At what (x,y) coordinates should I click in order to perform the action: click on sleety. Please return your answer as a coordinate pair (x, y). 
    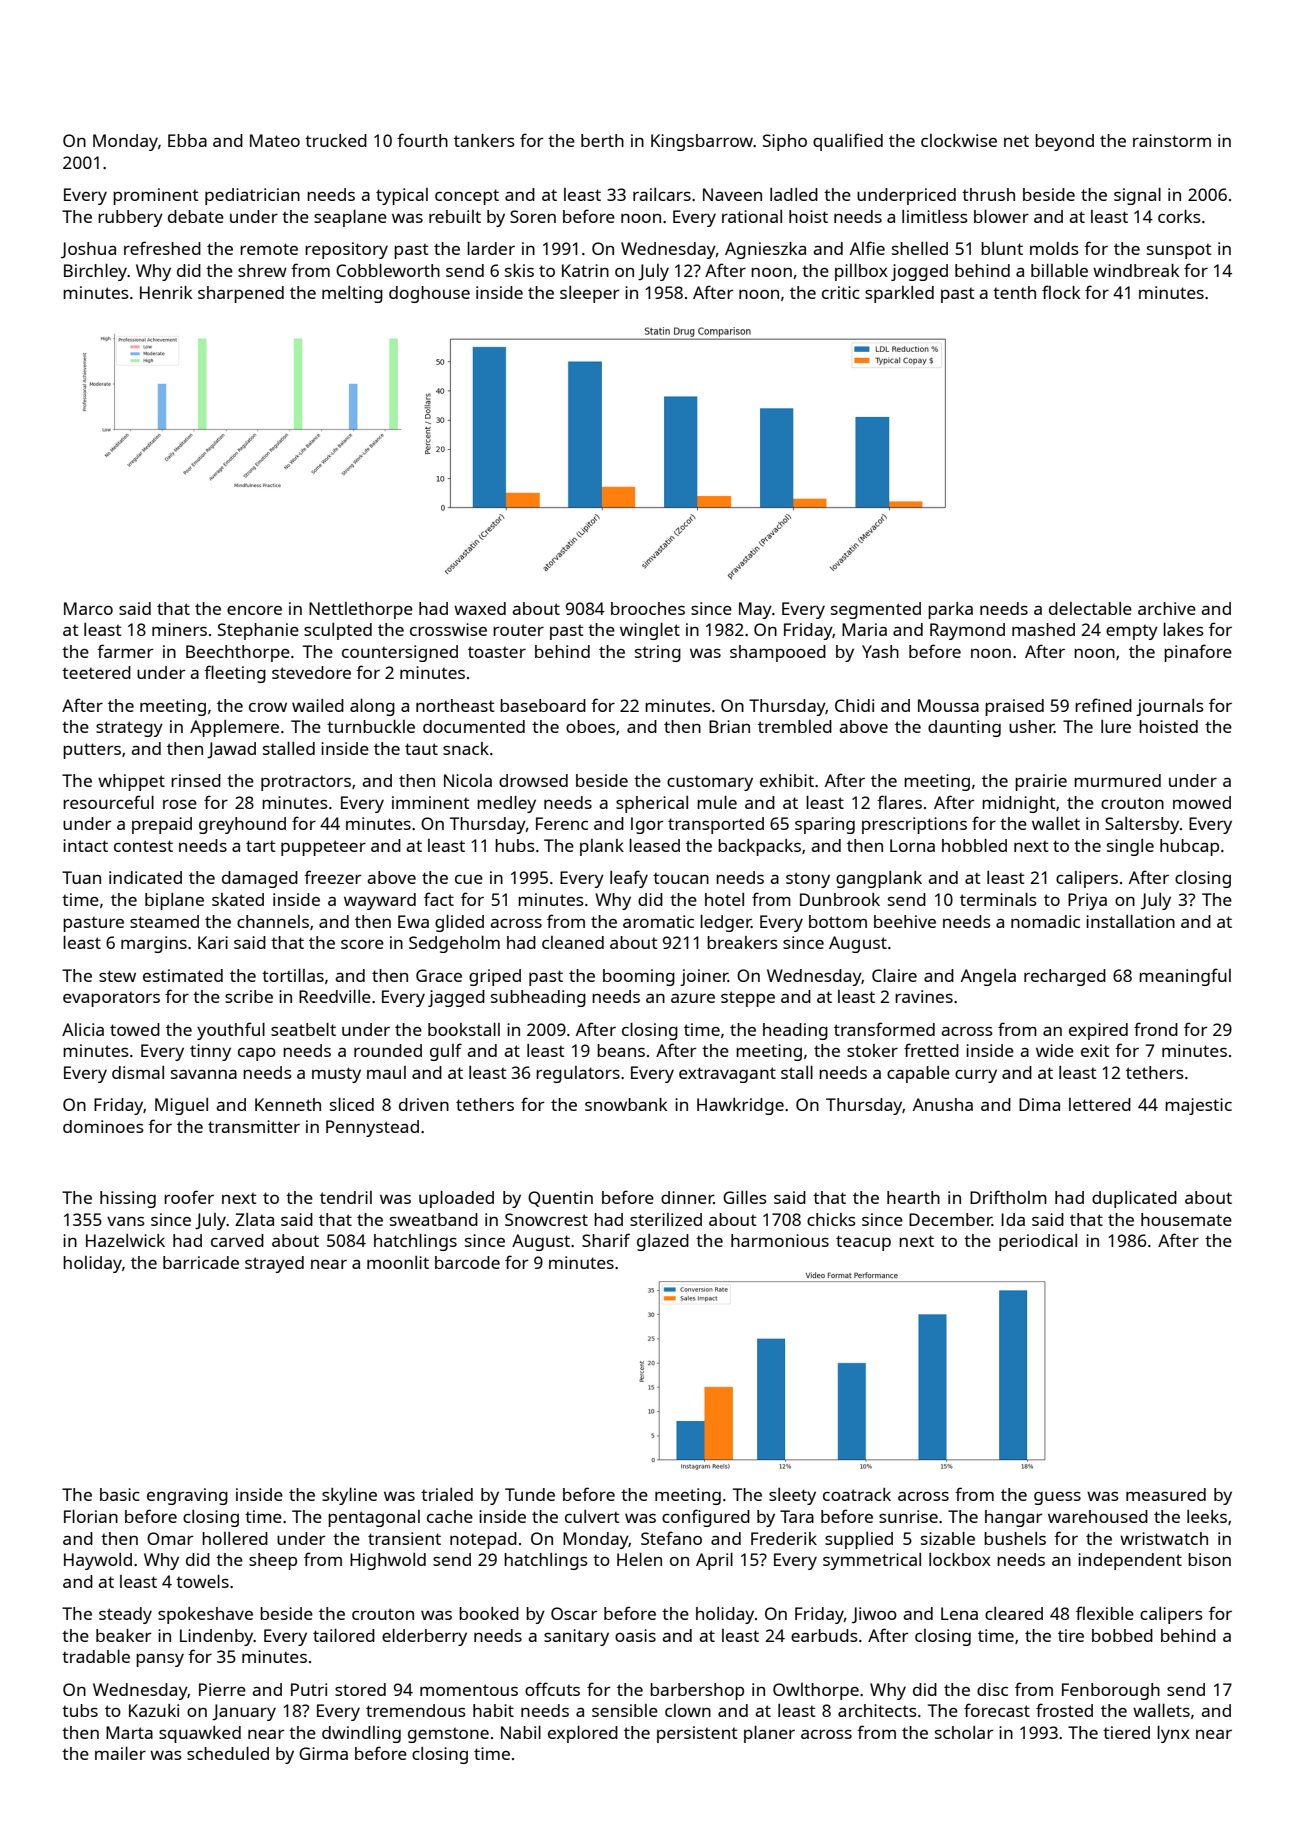
    Looking at the image, I should click on (792, 1496).
